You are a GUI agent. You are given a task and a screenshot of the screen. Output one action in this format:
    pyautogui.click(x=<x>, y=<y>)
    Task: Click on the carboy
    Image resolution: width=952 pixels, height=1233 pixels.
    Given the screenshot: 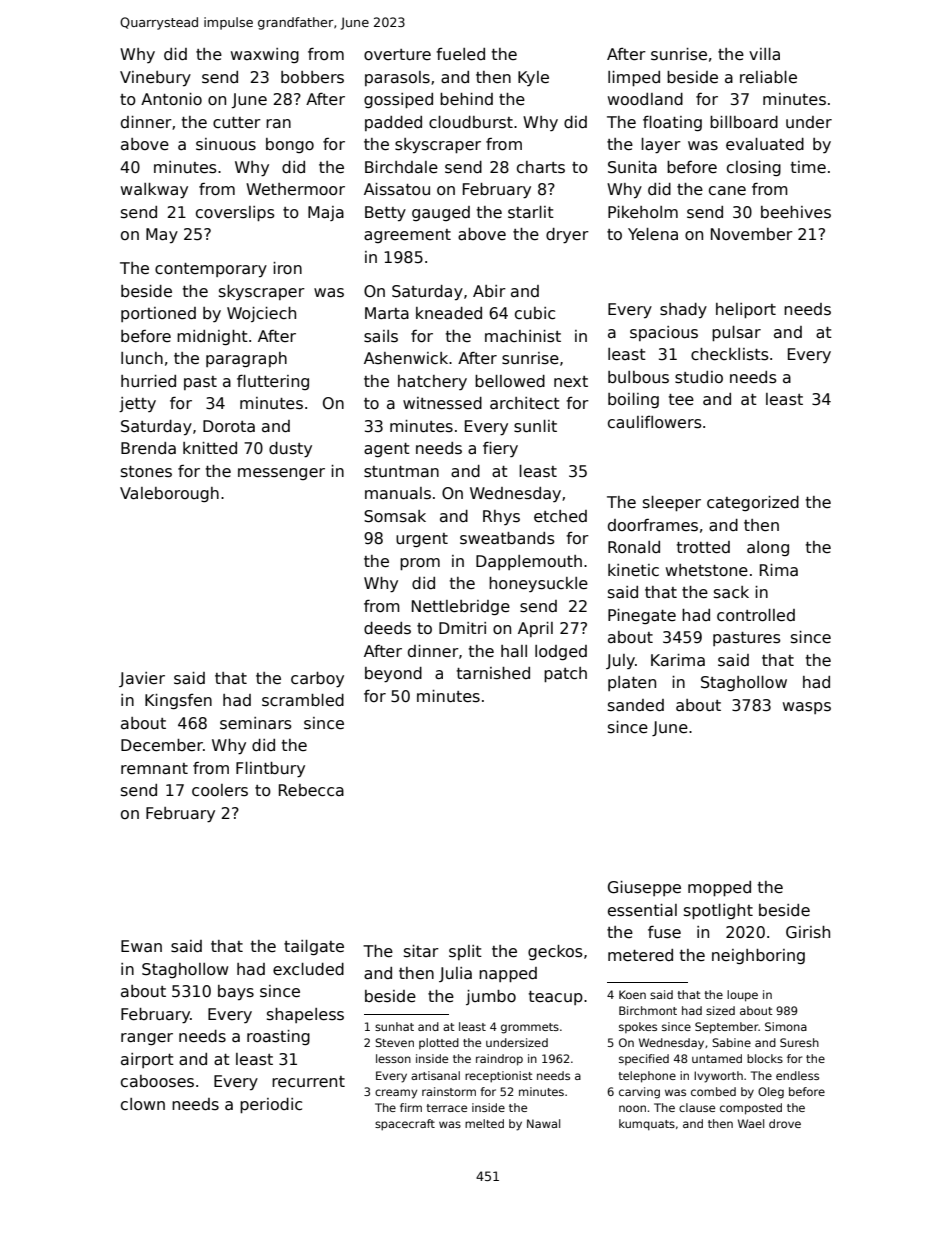 What is the action you would take?
    pyautogui.click(x=317, y=680)
